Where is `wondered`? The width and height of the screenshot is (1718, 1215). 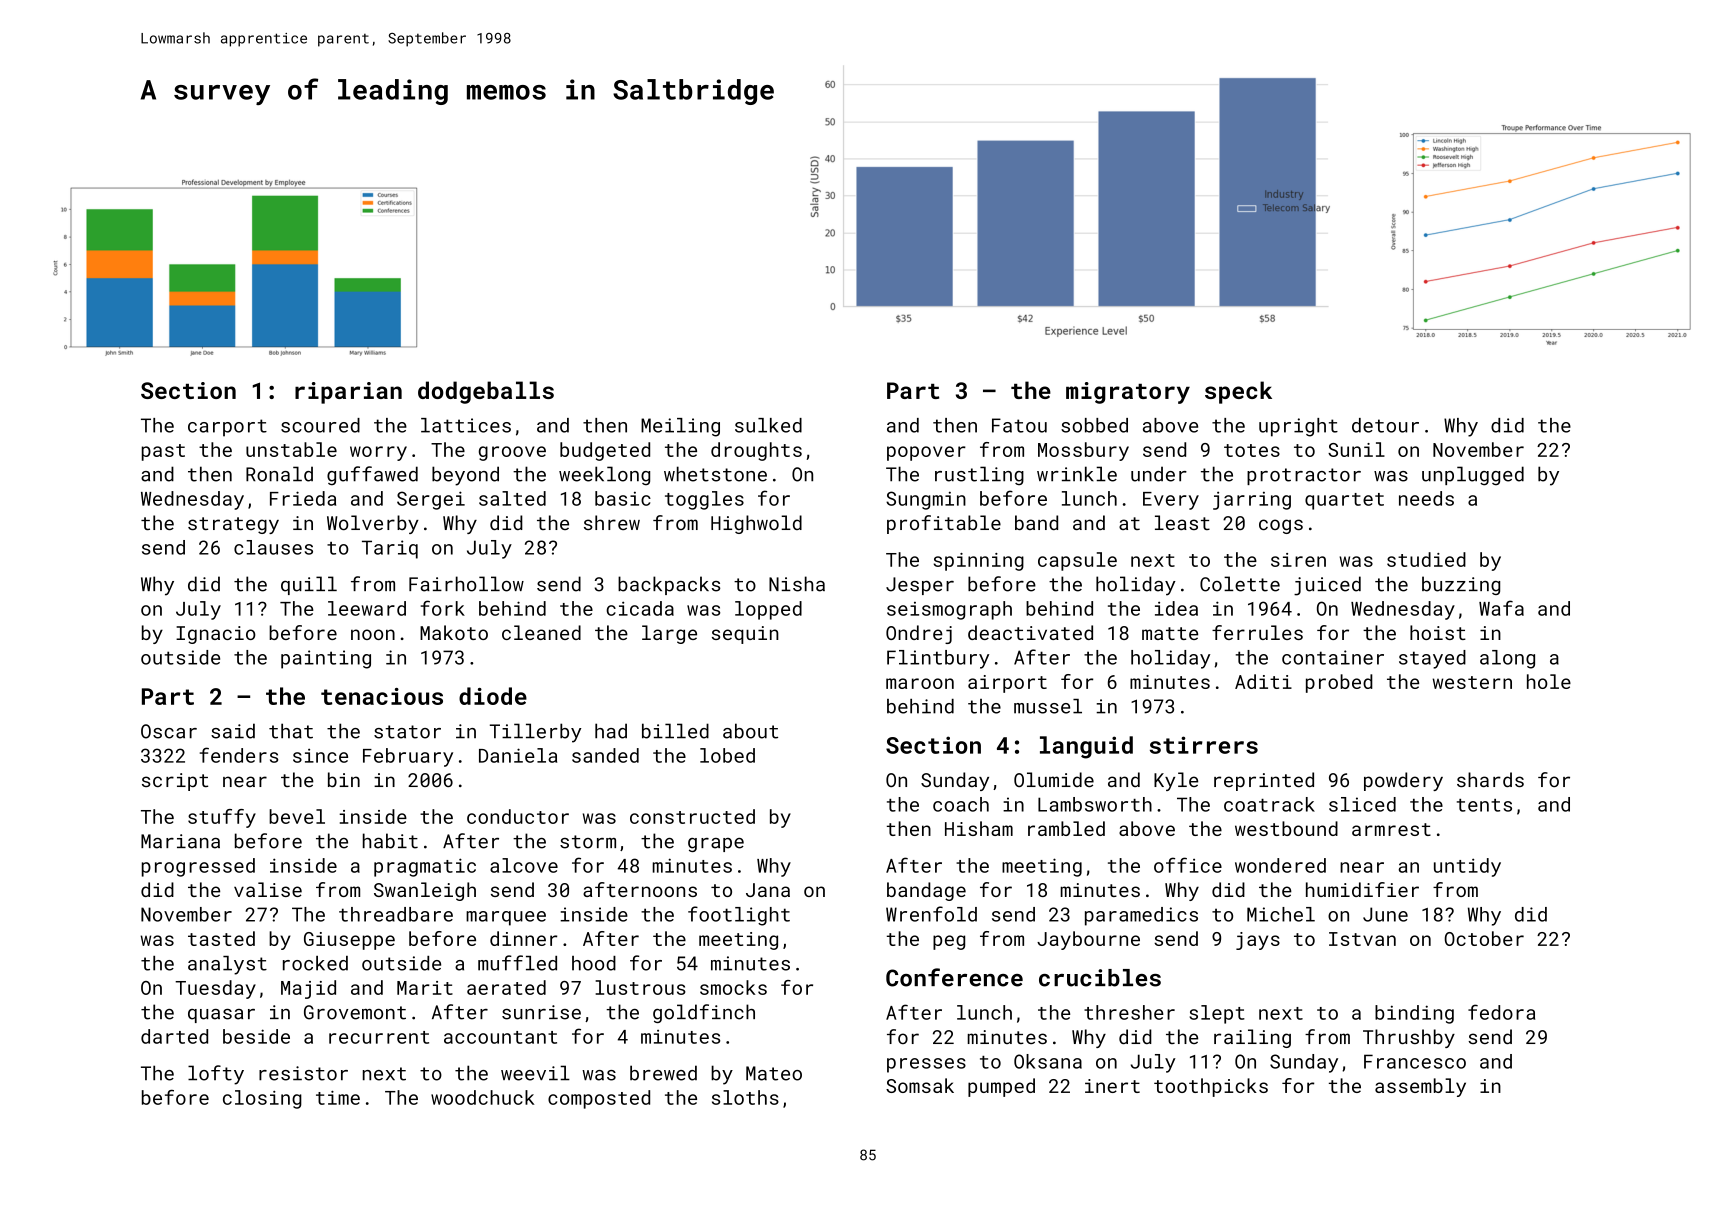 wondered is located at coordinates (1280, 865).
